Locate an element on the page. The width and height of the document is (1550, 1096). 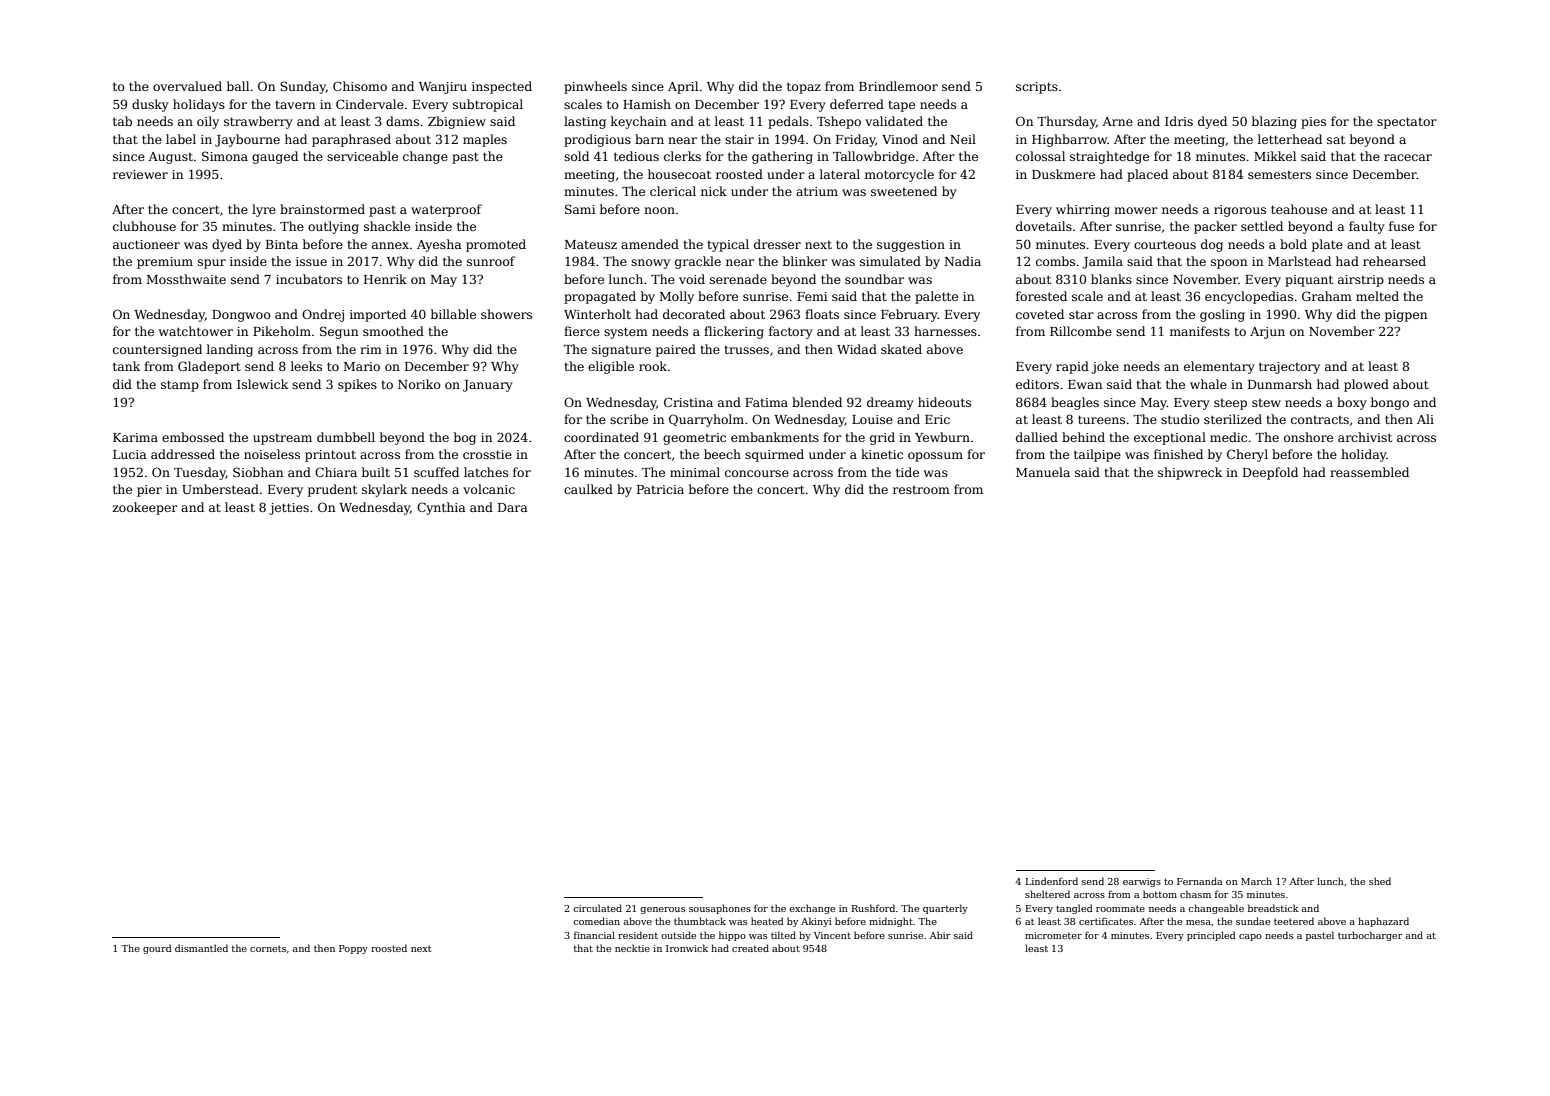
Lindenford is located at coordinates (1052, 881).
